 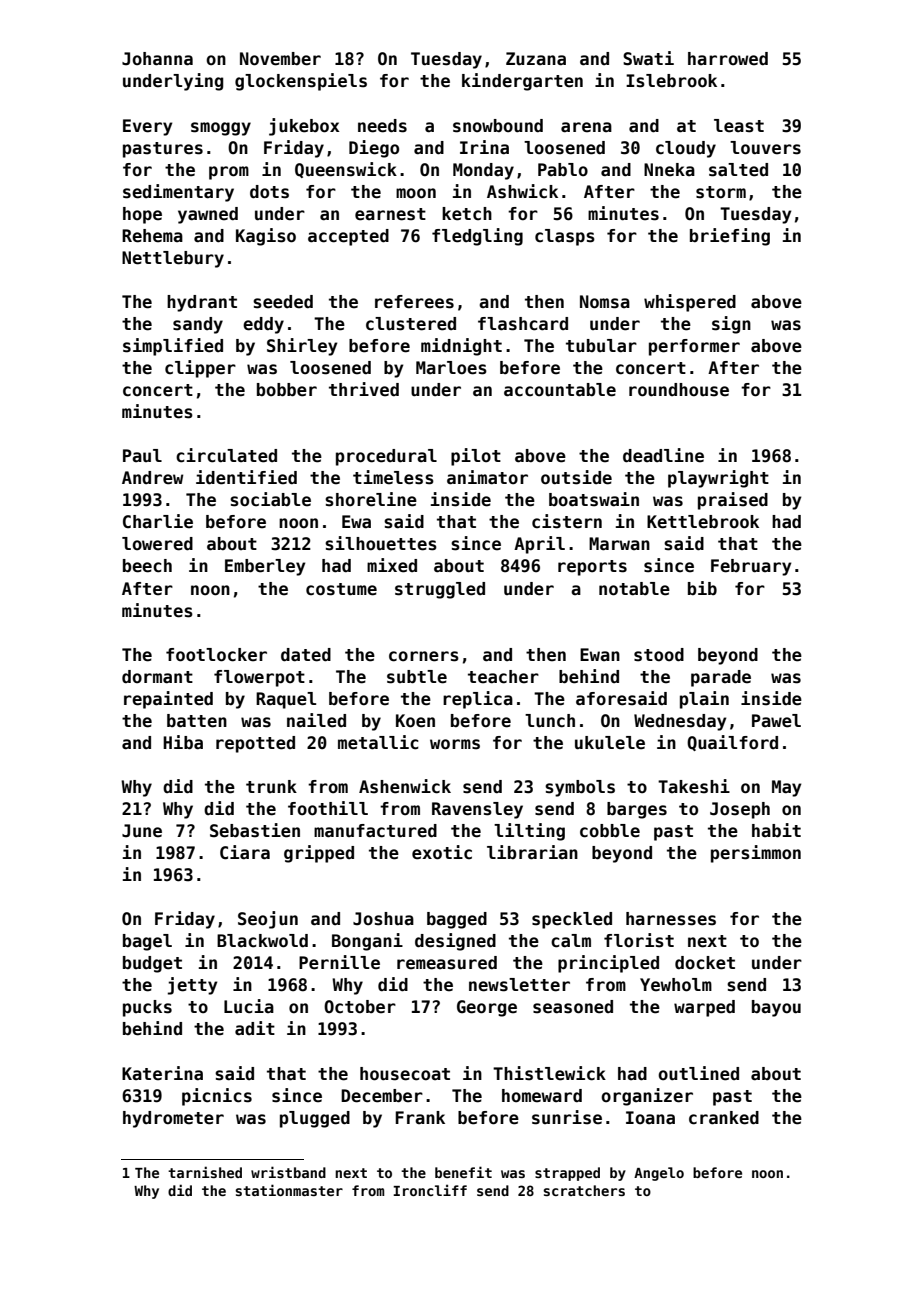 I want to click on performer, so click(x=694, y=347).
